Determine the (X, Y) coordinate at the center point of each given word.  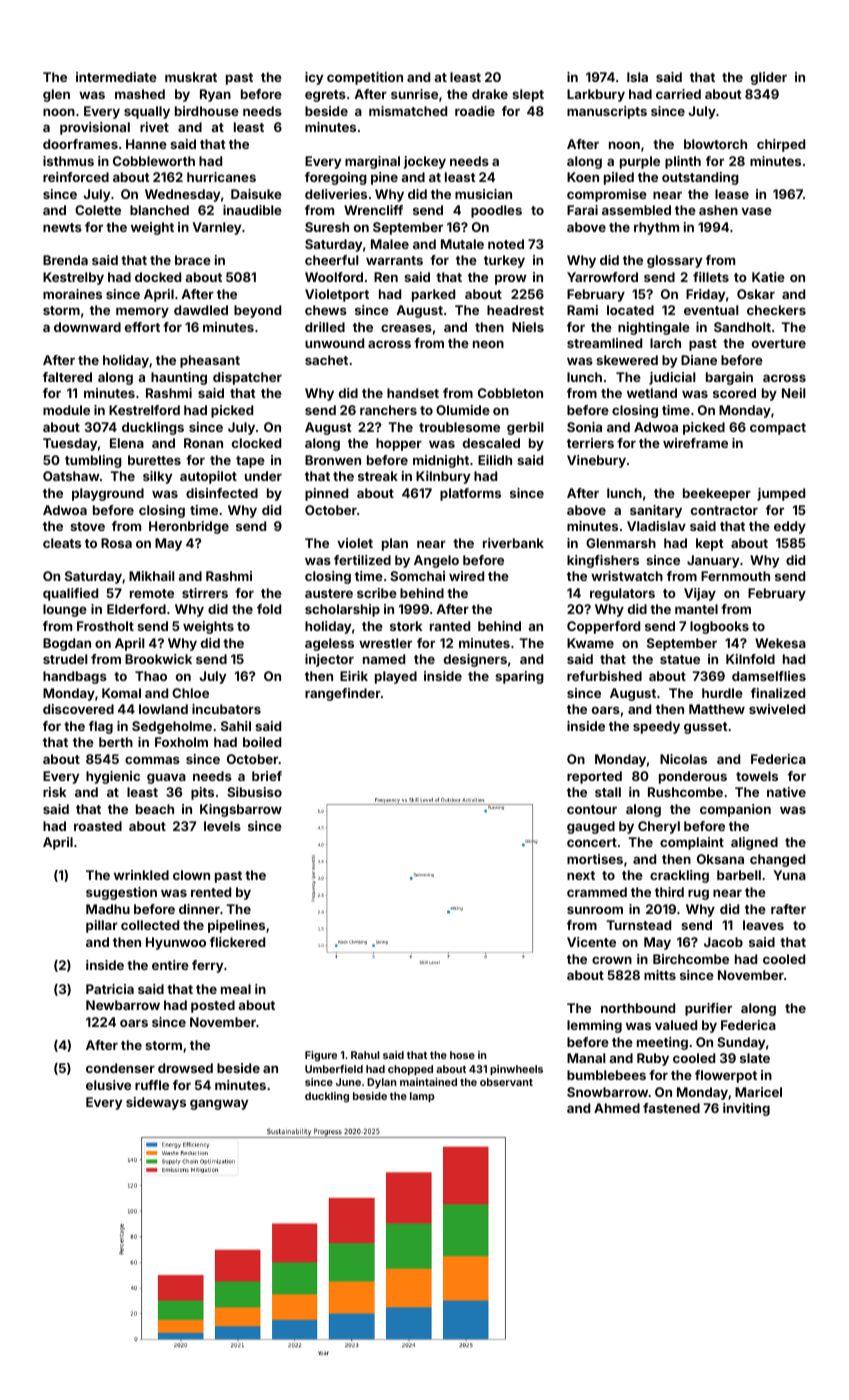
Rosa (116, 543)
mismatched (408, 111)
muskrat (191, 77)
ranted (450, 626)
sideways (156, 1103)
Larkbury (596, 95)
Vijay (700, 594)
